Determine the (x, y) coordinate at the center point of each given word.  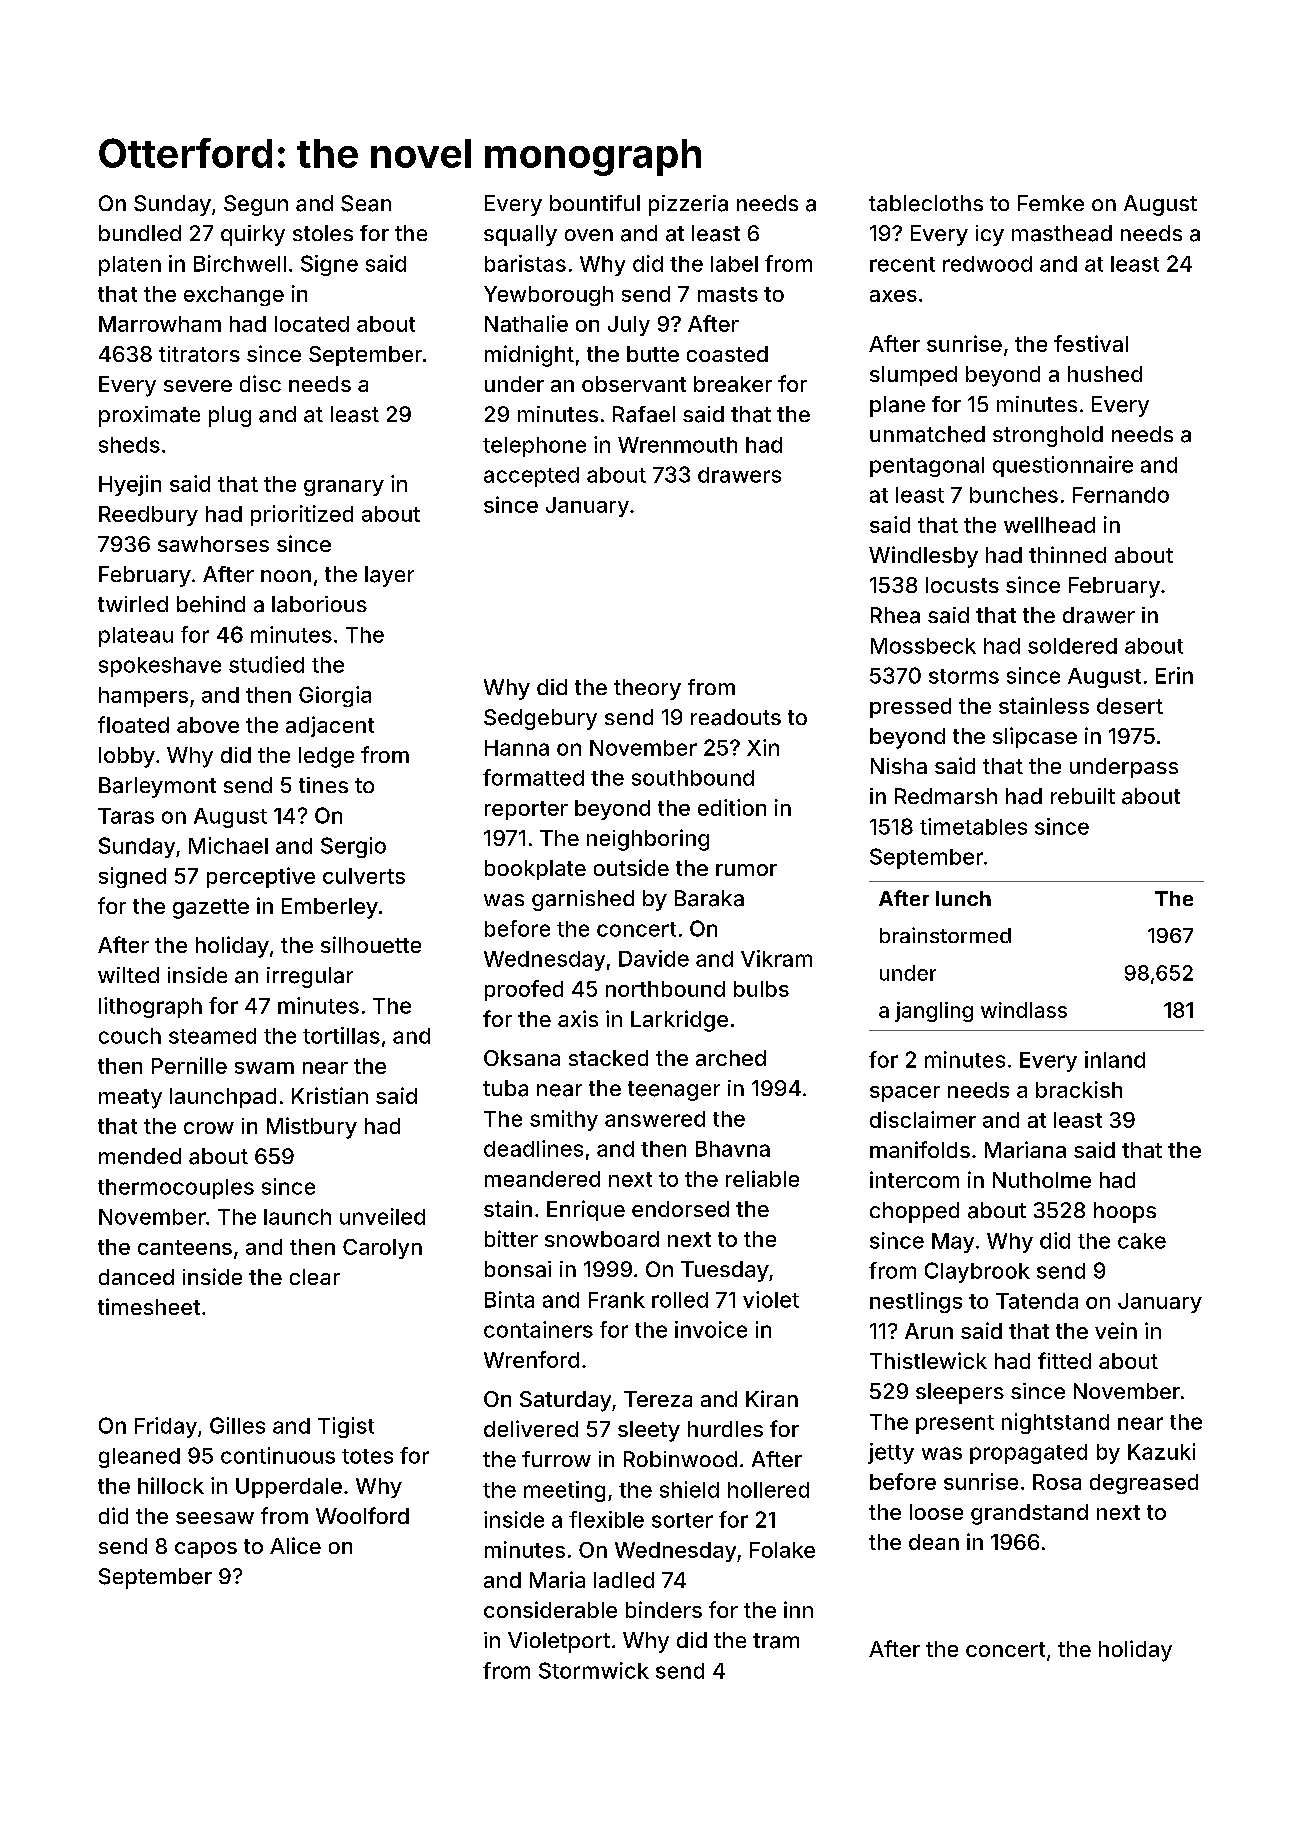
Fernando (1121, 495)
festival (1091, 343)
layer (389, 576)
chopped (914, 1212)
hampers (143, 697)
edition (732, 807)
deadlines (533, 1148)
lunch (963, 898)
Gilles (237, 1425)
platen (130, 266)
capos (206, 1550)
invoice (711, 1329)
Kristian (330, 1095)
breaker (733, 384)
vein (1116, 1330)
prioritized (302, 515)
